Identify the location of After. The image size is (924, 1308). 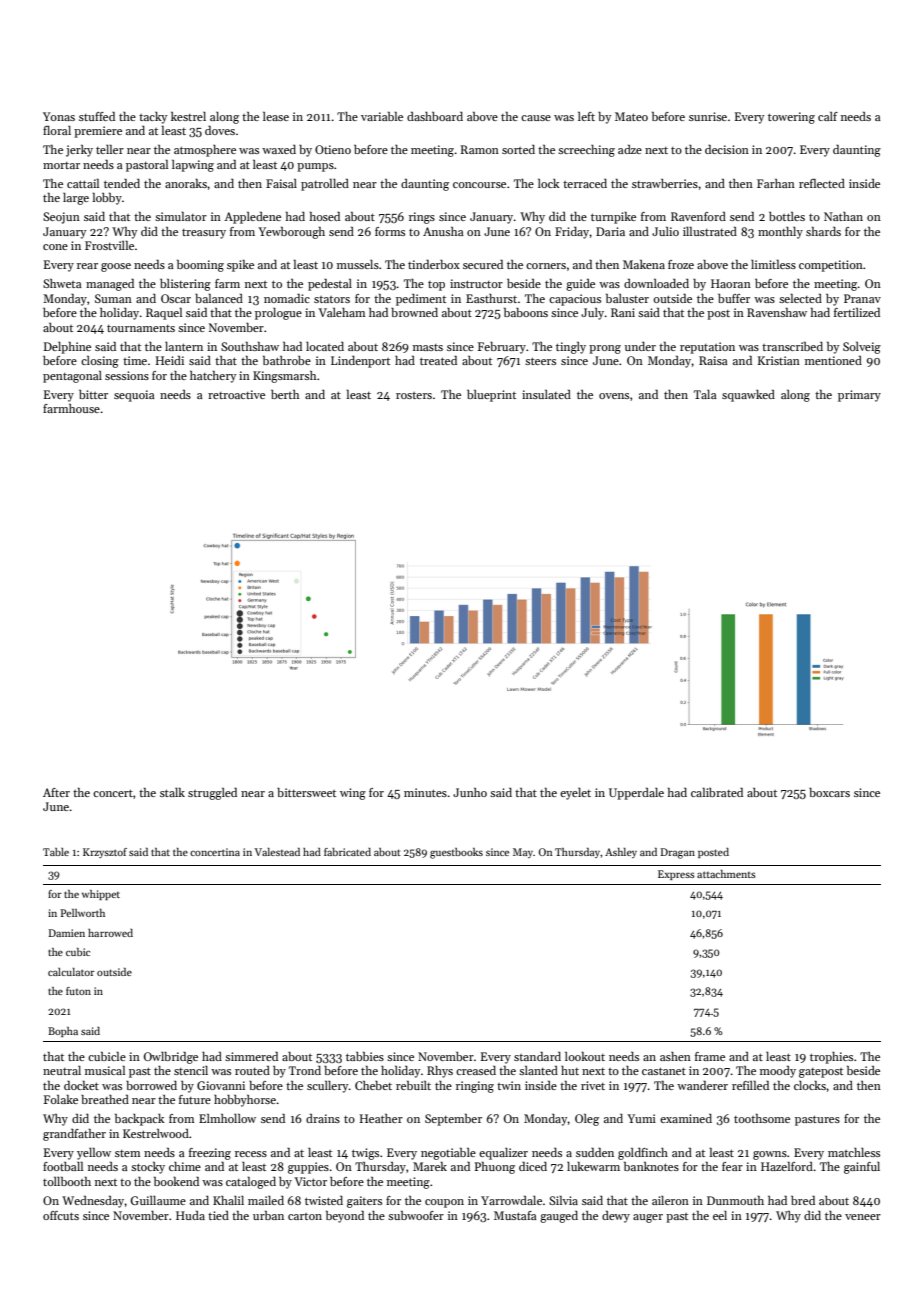
(56, 792).
